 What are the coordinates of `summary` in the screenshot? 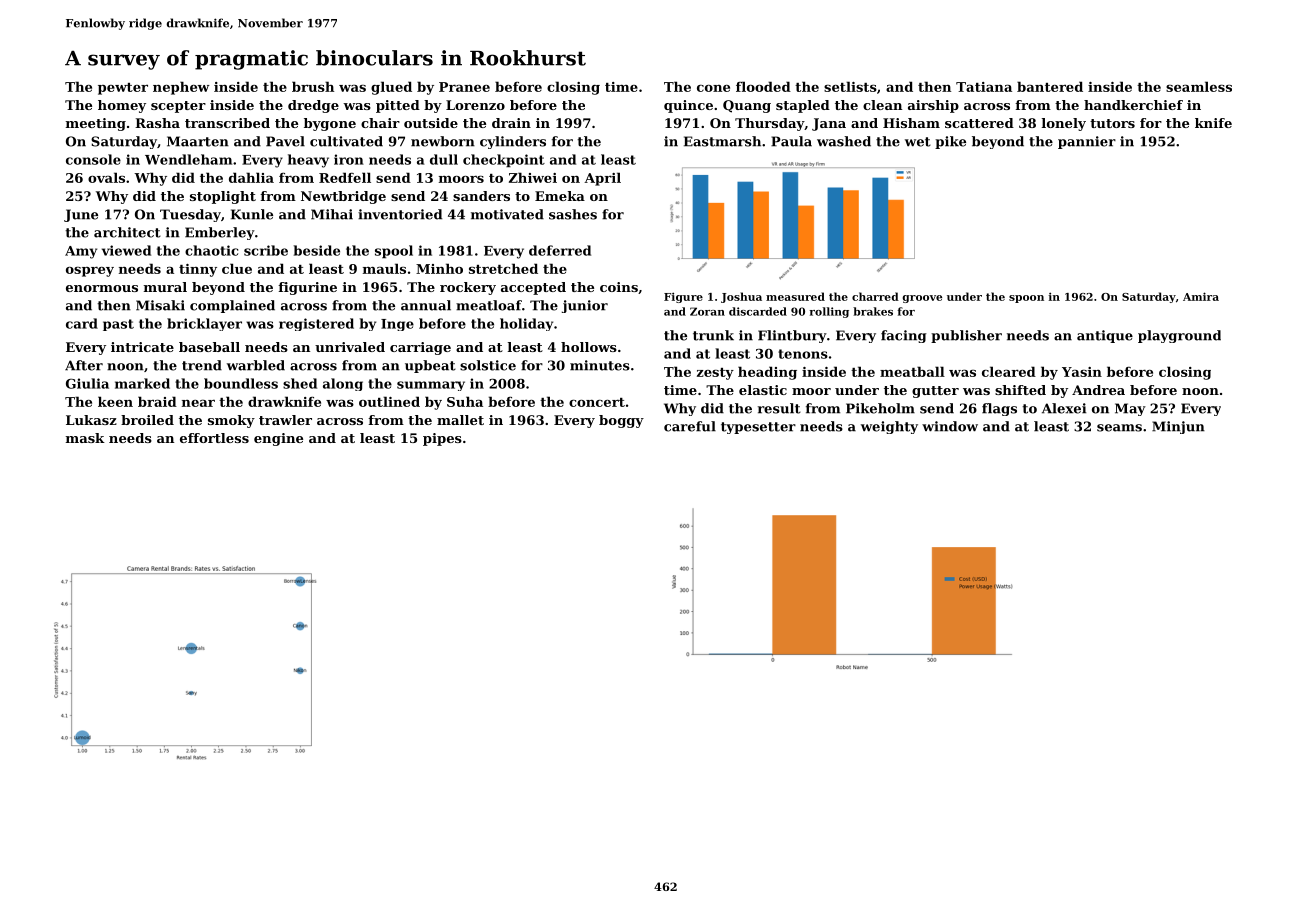 It's located at (431, 386).
